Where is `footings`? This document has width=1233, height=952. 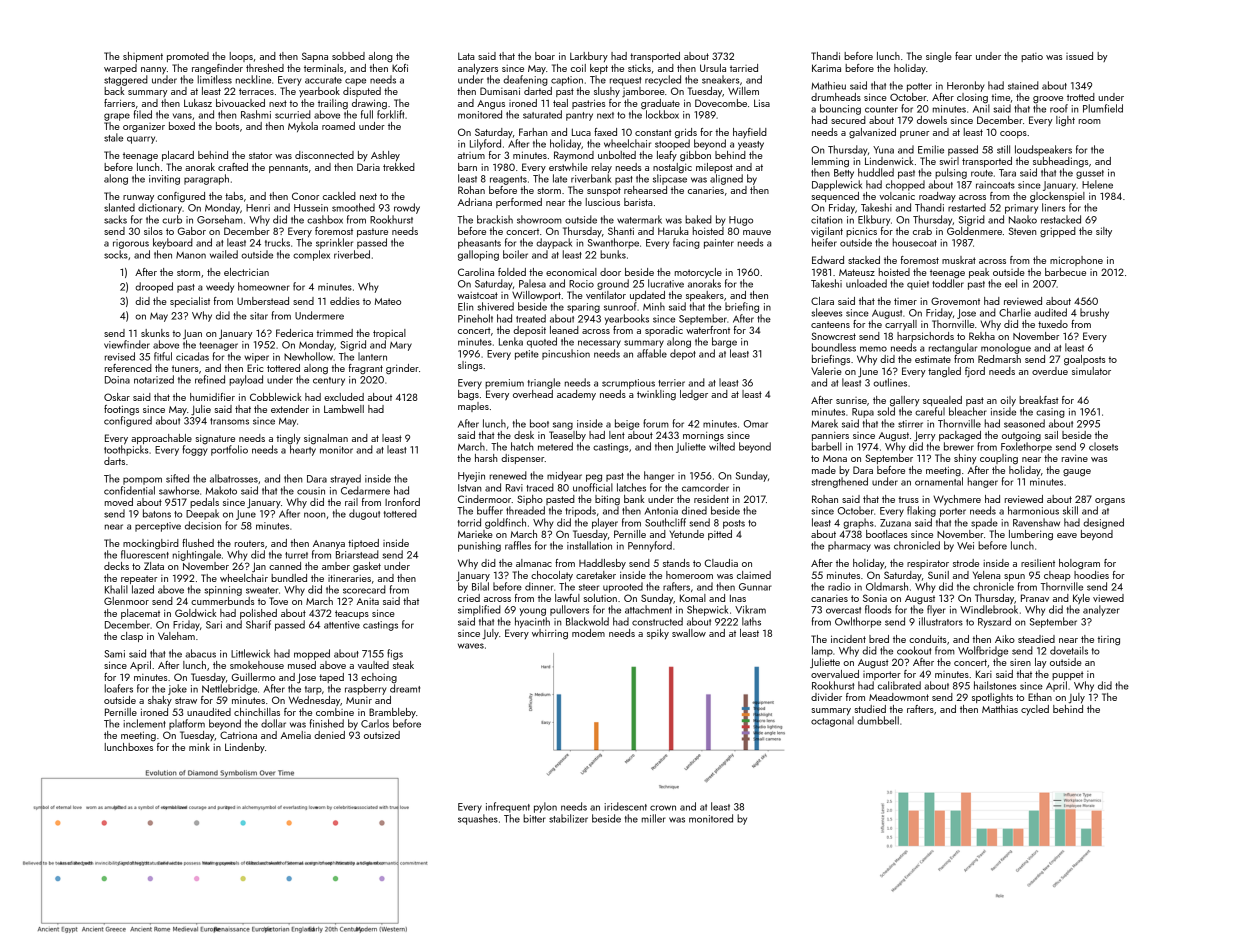
footings is located at coordinates (121, 410).
